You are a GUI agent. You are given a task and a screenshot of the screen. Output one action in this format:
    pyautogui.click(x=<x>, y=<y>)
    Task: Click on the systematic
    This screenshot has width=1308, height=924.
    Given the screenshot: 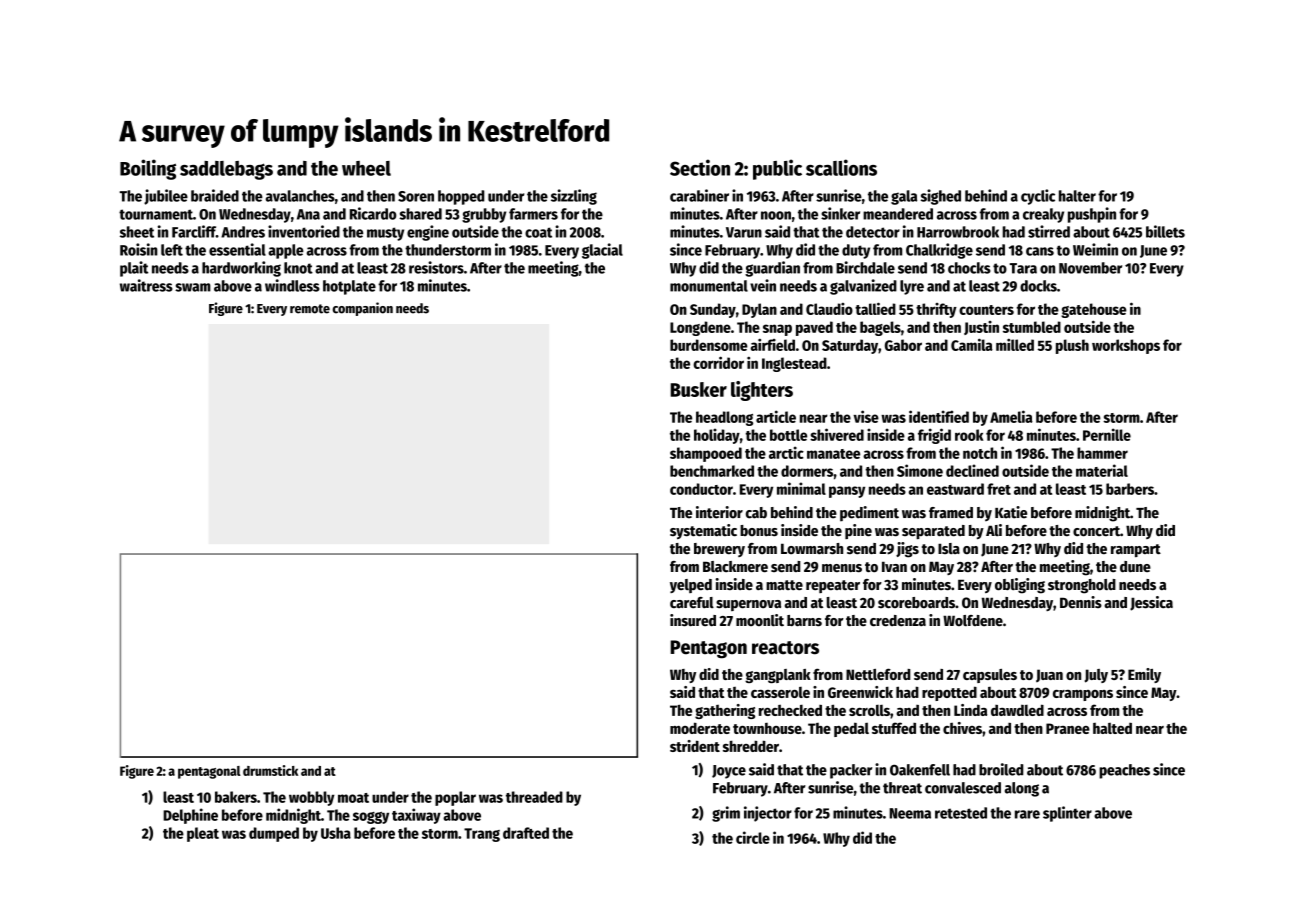 What is the action you would take?
    pyautogui.click(x=703, y=531)
